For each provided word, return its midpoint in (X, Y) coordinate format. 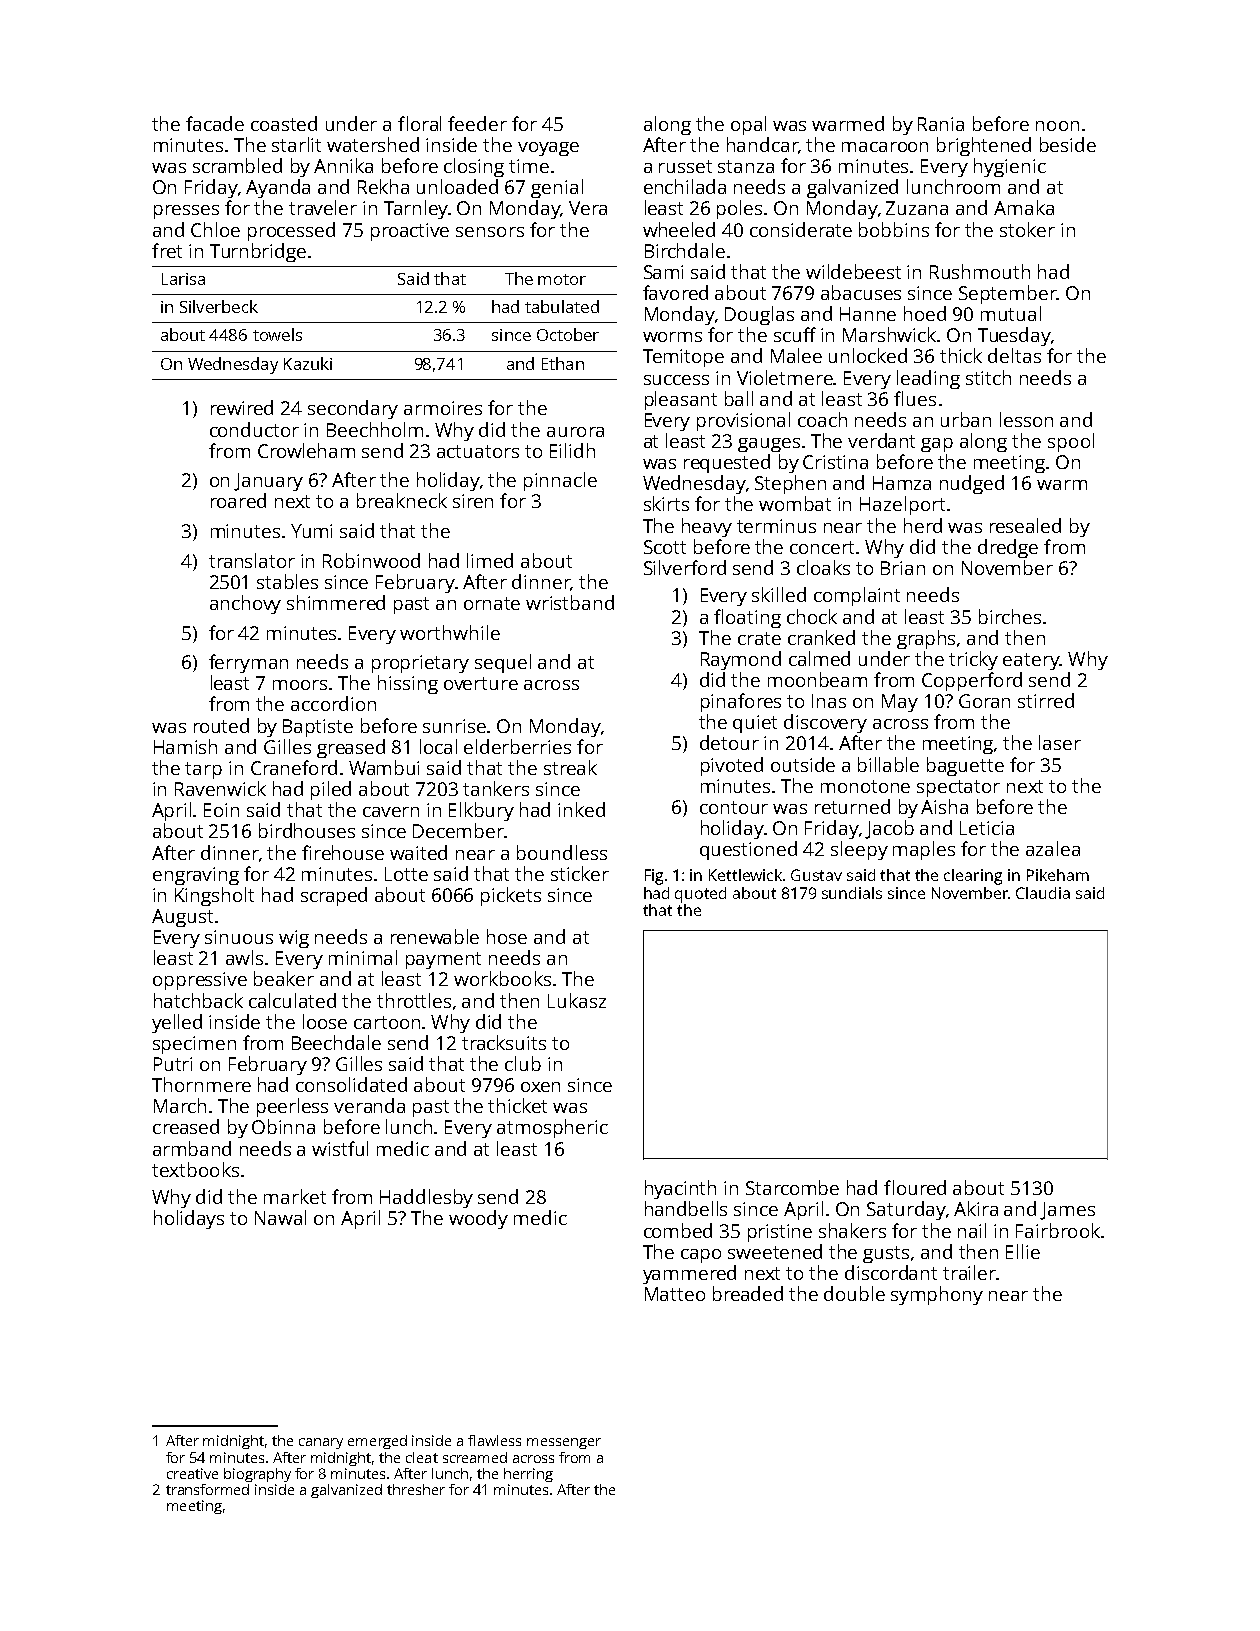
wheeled (679, 229)
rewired (242, 407)
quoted (700, 895)
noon (1057, 126)
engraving (196, 876)
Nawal (280, 1217)
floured (915, 1187)
